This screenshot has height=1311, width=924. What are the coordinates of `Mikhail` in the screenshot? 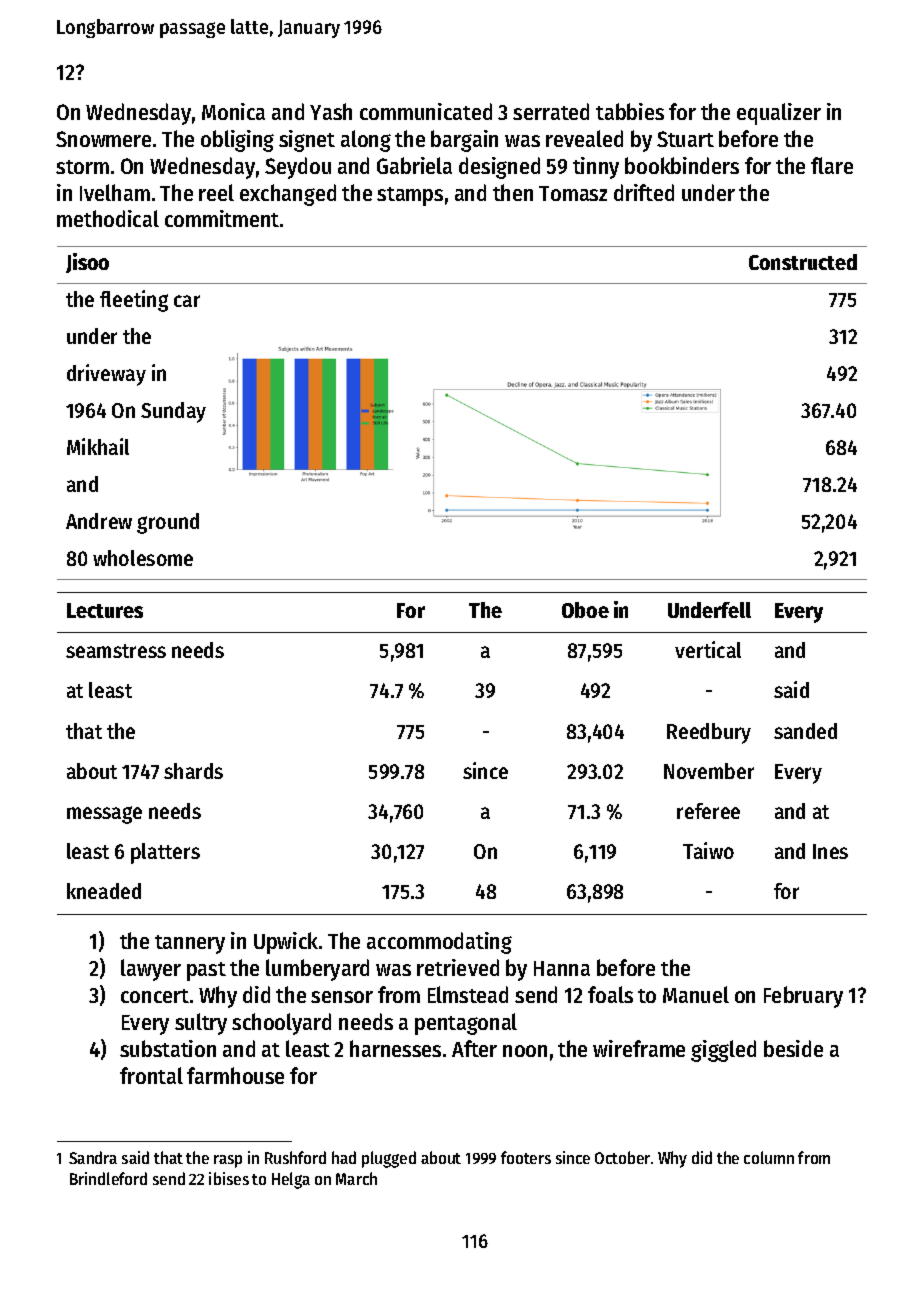 It's located at (98, 446).
